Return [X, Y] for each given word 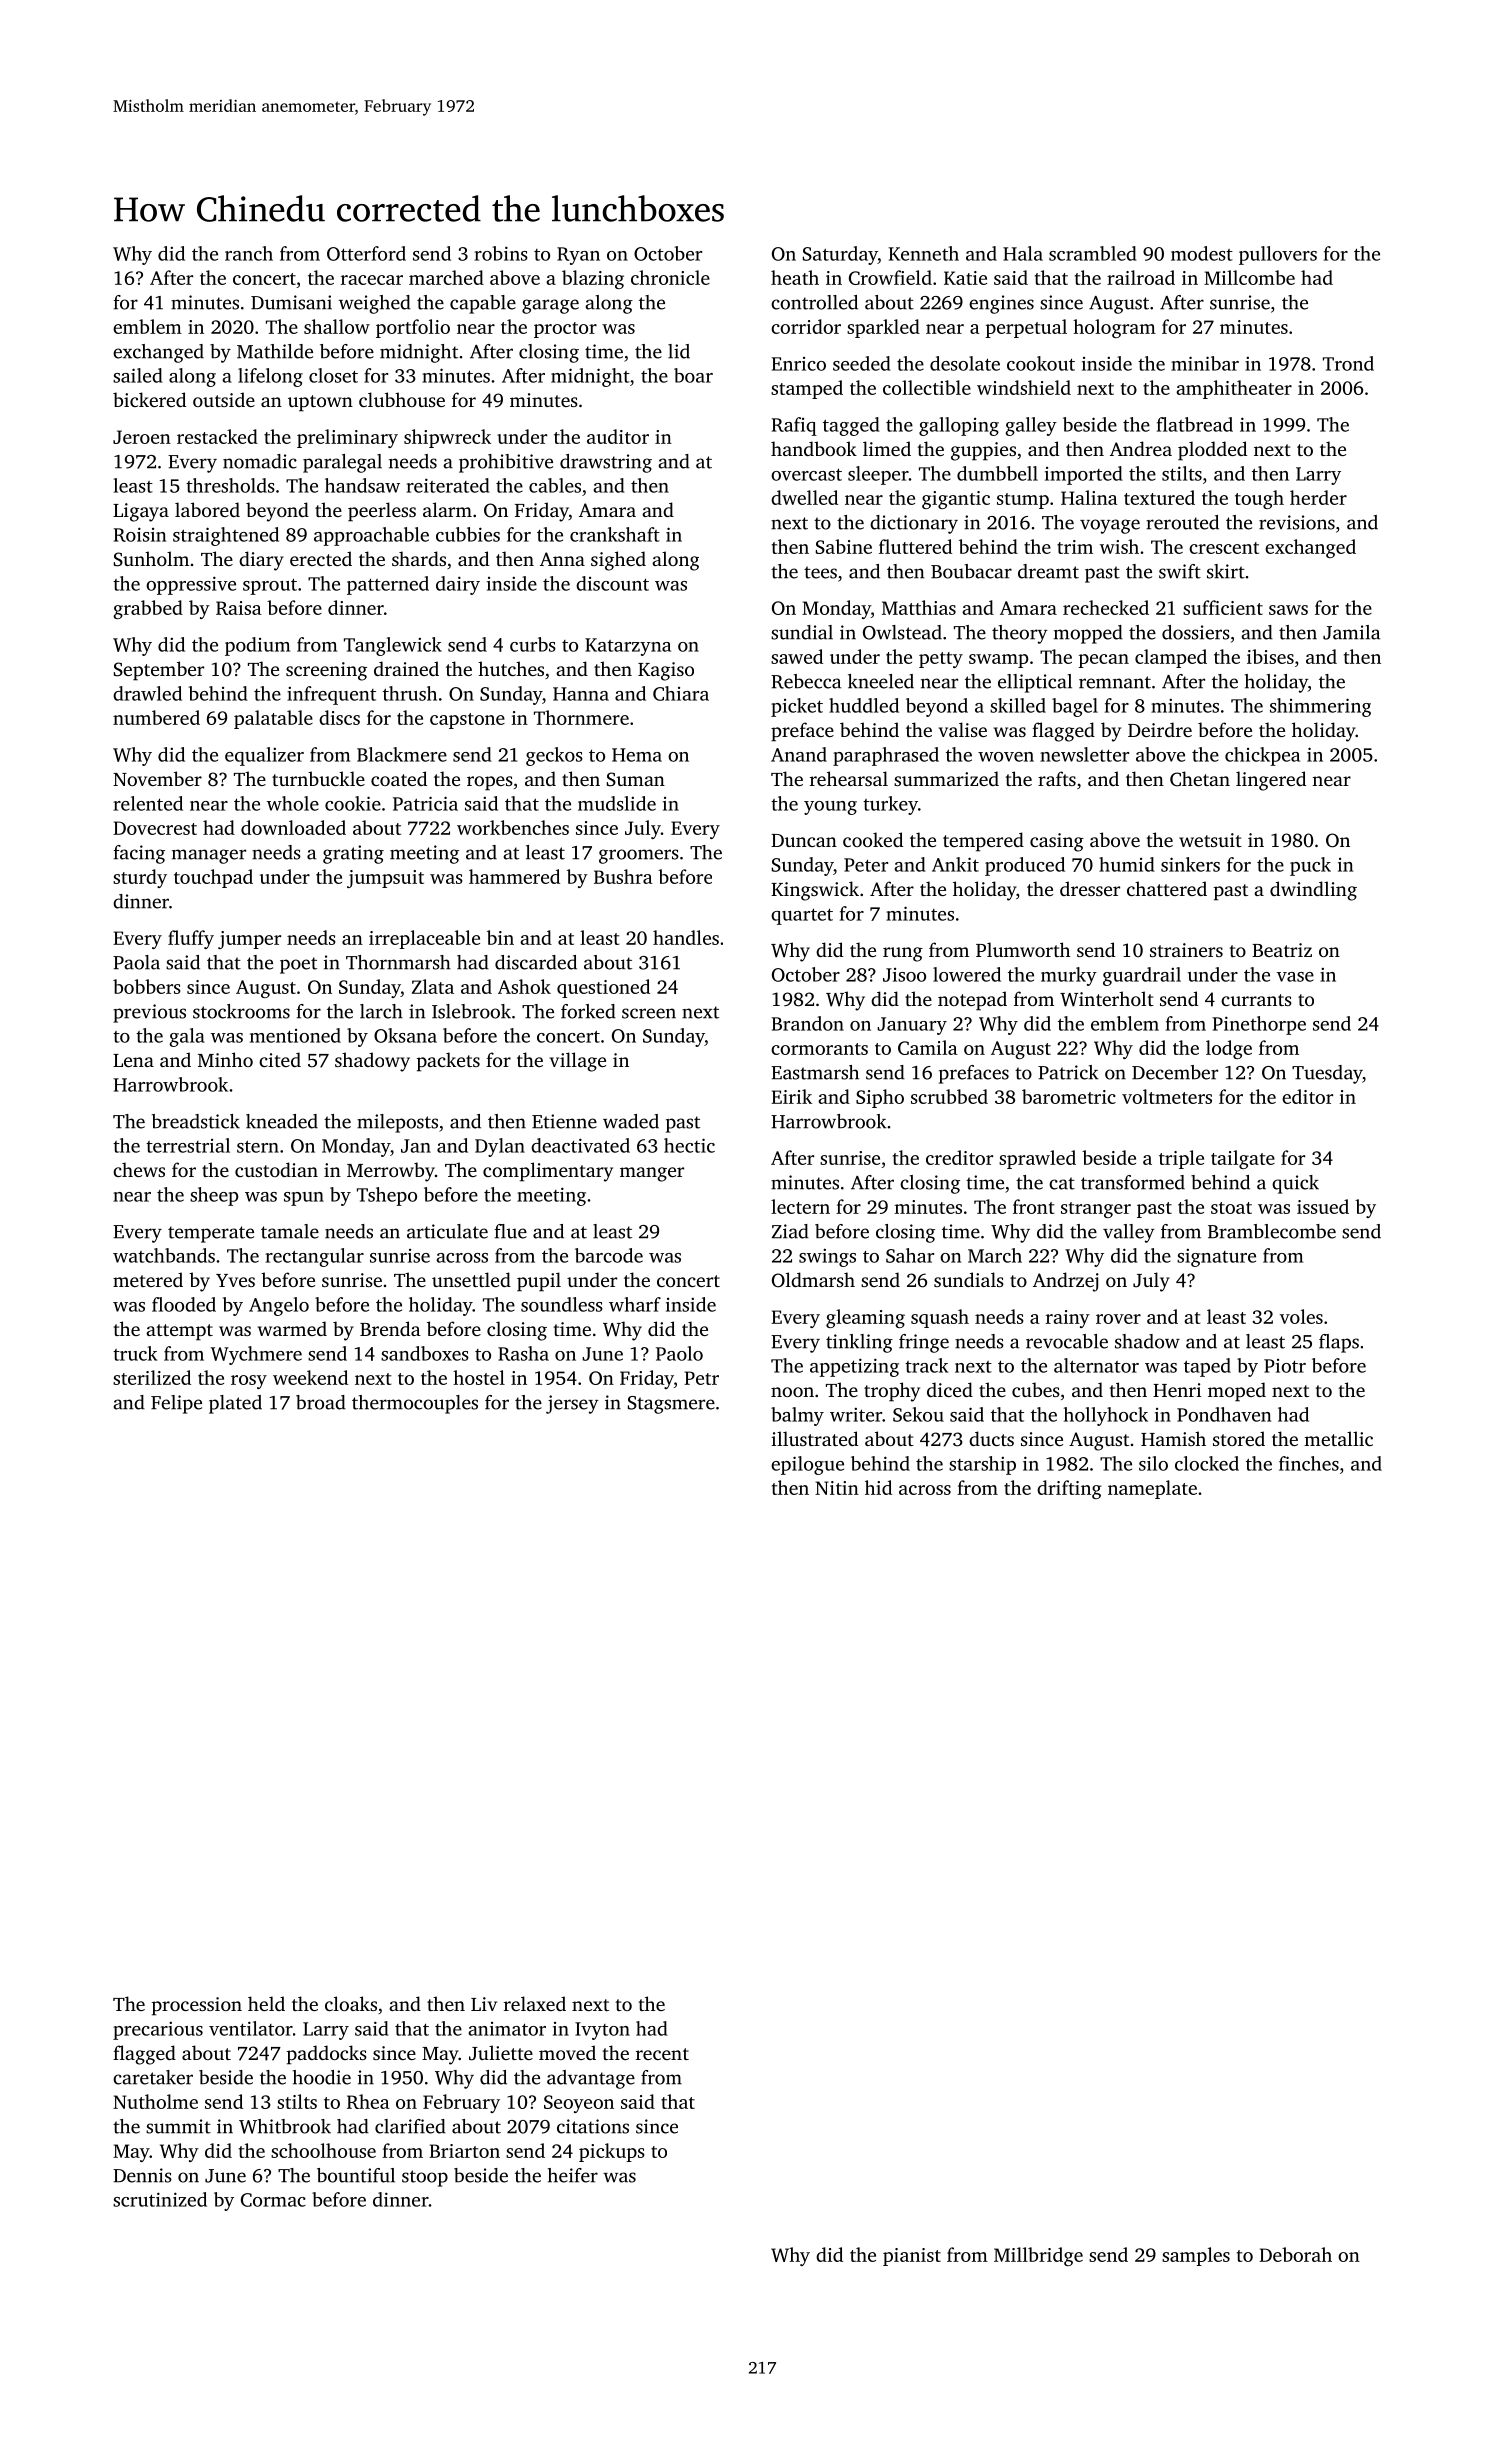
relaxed [535, 2003]
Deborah [1295, 2254]
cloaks [351, 2003]
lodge [1229, 1049]
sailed [138, 375]
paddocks [327, 2055]
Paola [136, 962]
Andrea [1141, 448]
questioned [603, 988]
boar [693, 375]
